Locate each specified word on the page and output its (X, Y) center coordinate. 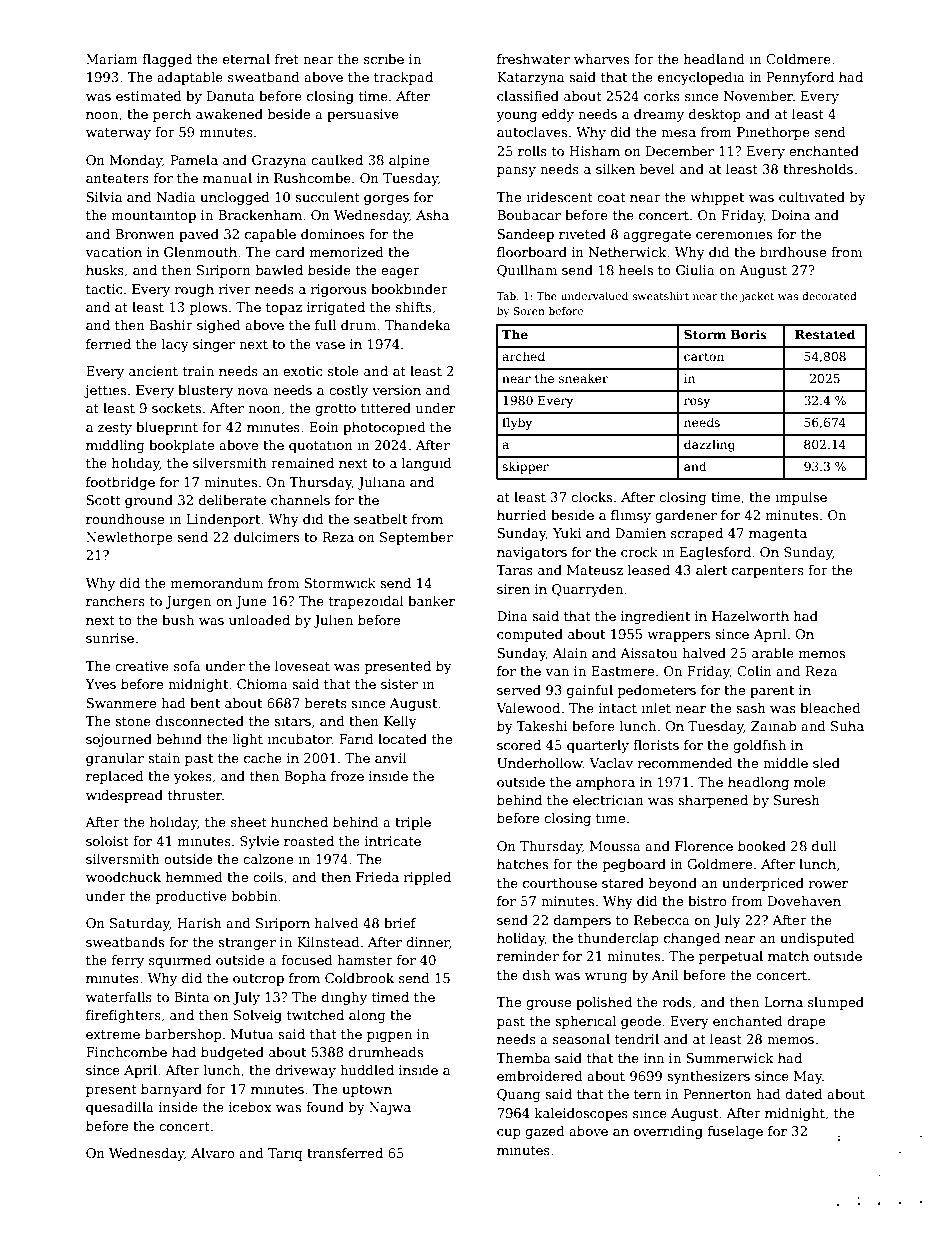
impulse (801, 498)
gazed (545, 1132)
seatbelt (380, 519)
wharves (601, 59)
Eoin (324, 427)
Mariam (112, 59)
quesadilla (120, 1108)
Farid (356, 739)
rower (828, 884)
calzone (268, 859)
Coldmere (798, 59)
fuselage (735, 1132)
